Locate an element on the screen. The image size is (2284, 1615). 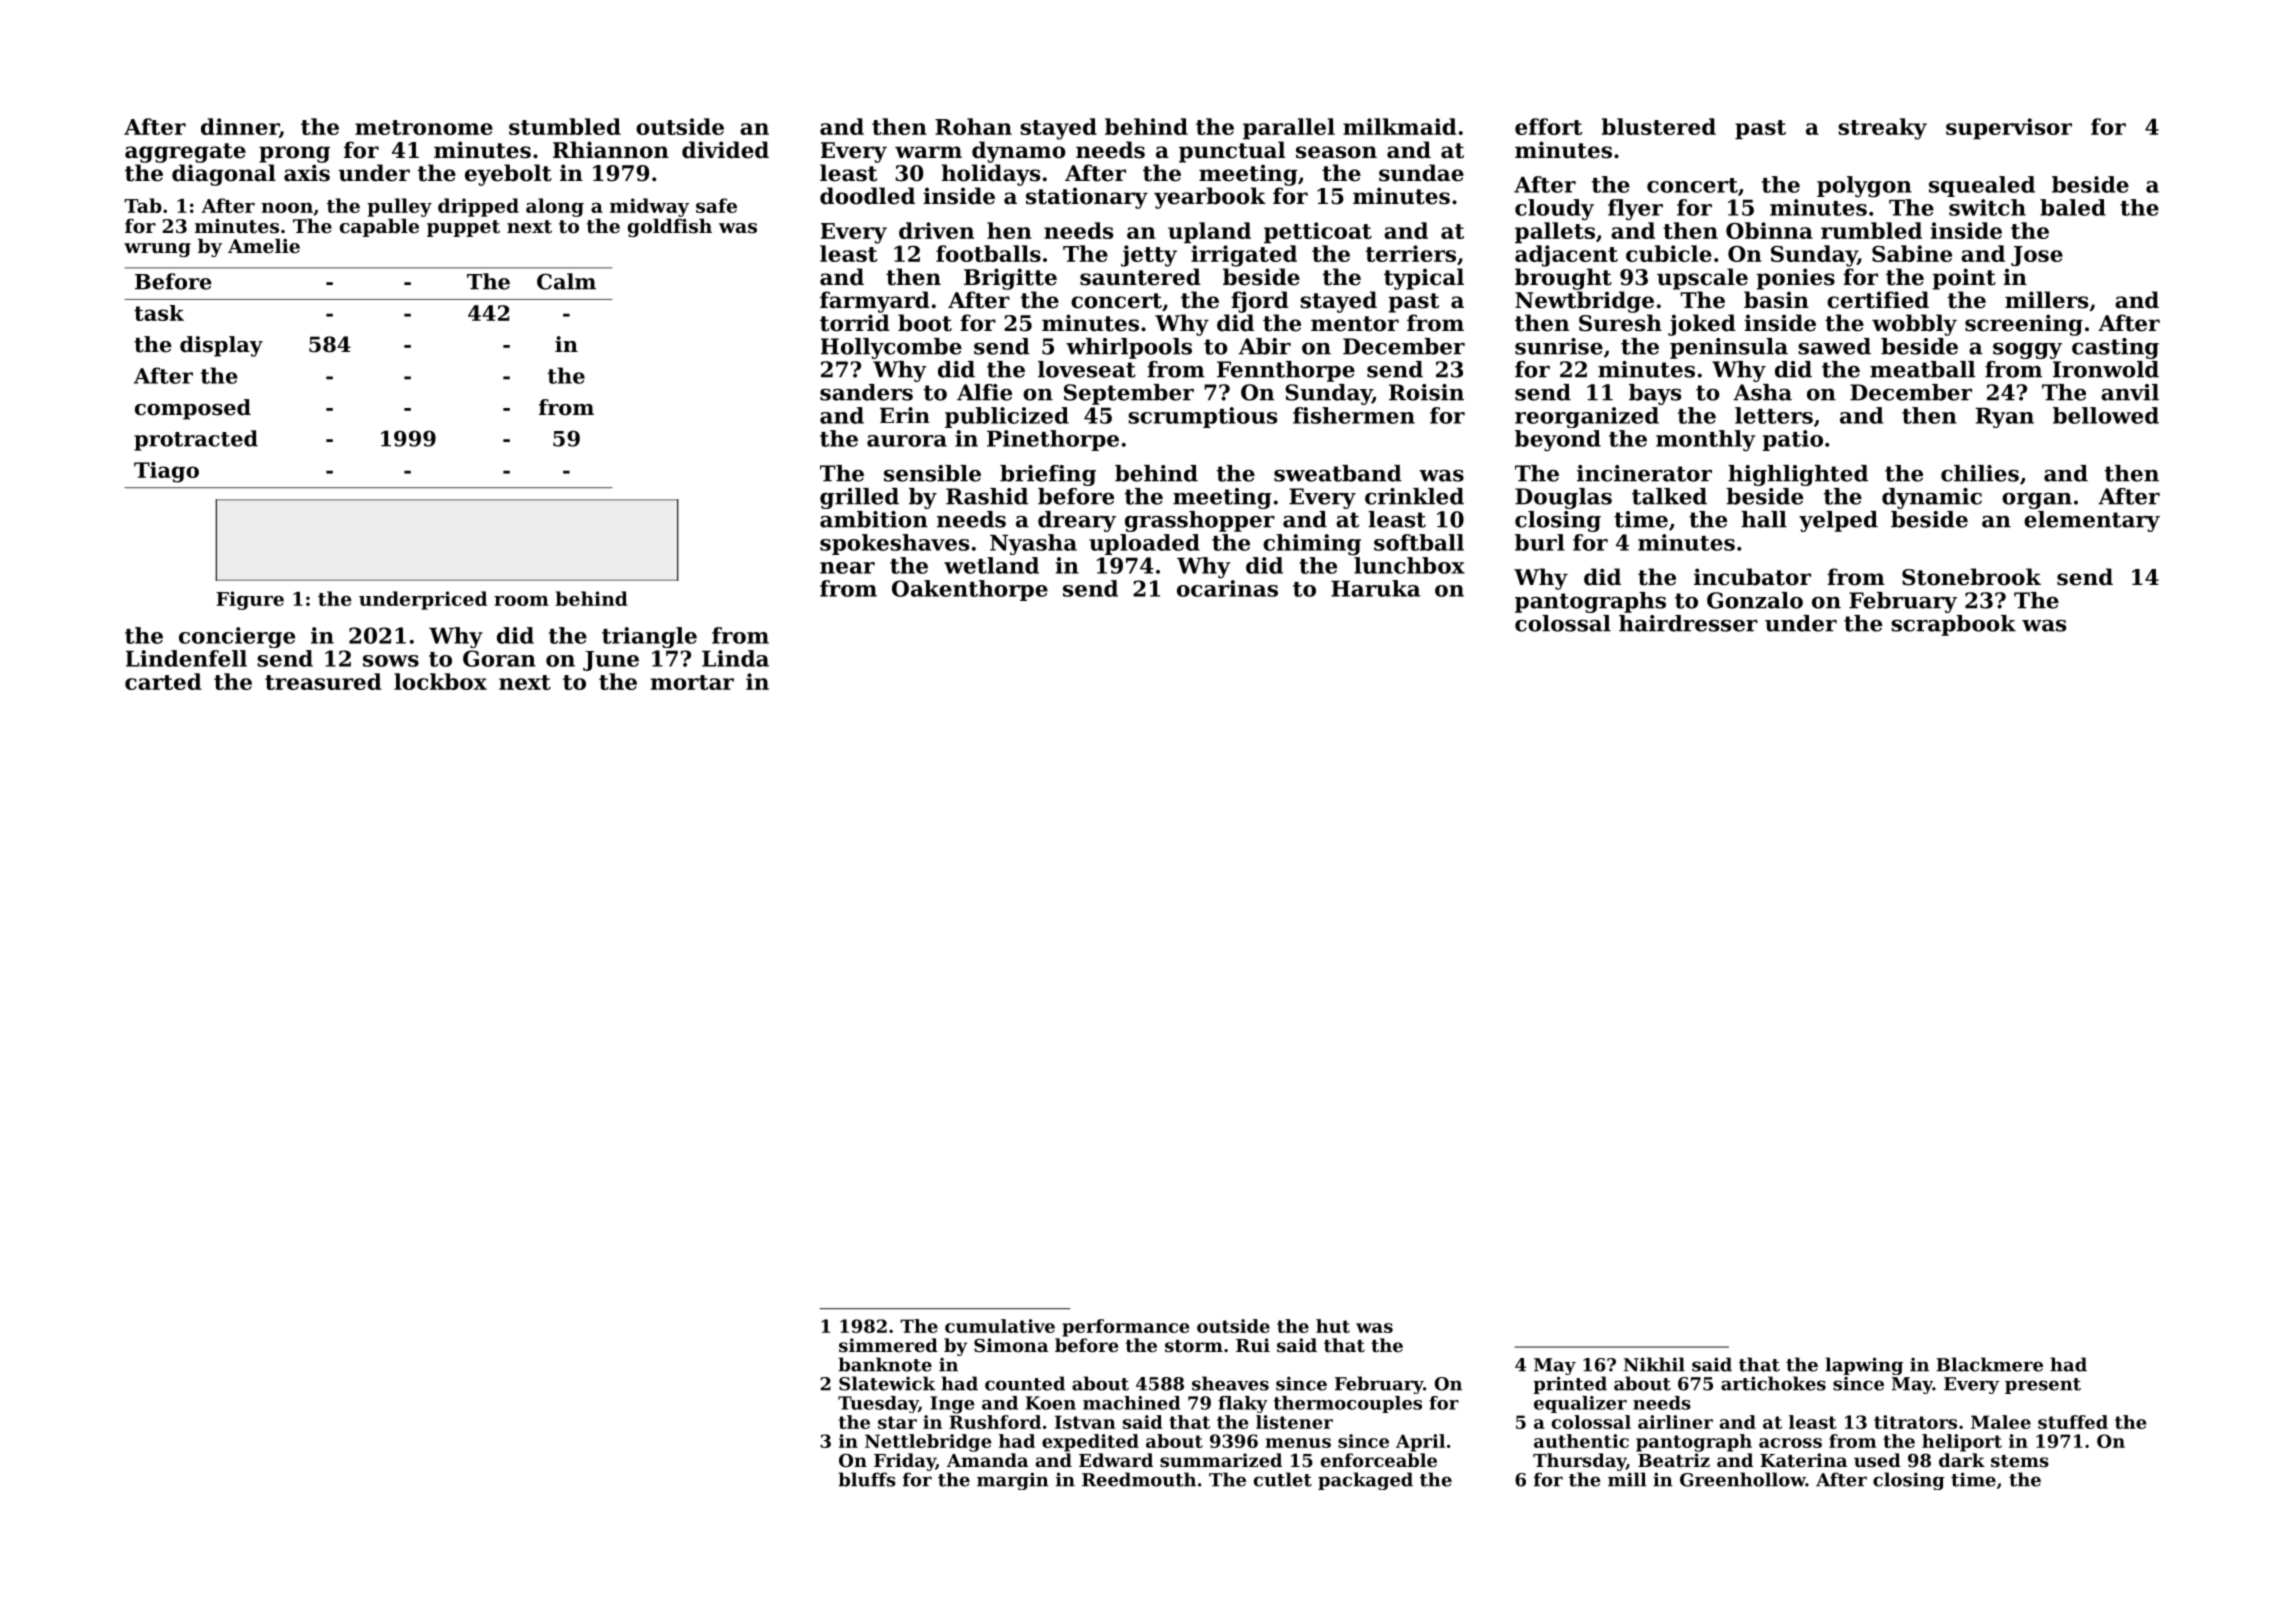
supervisor is located at coordinates (2009, 128).
